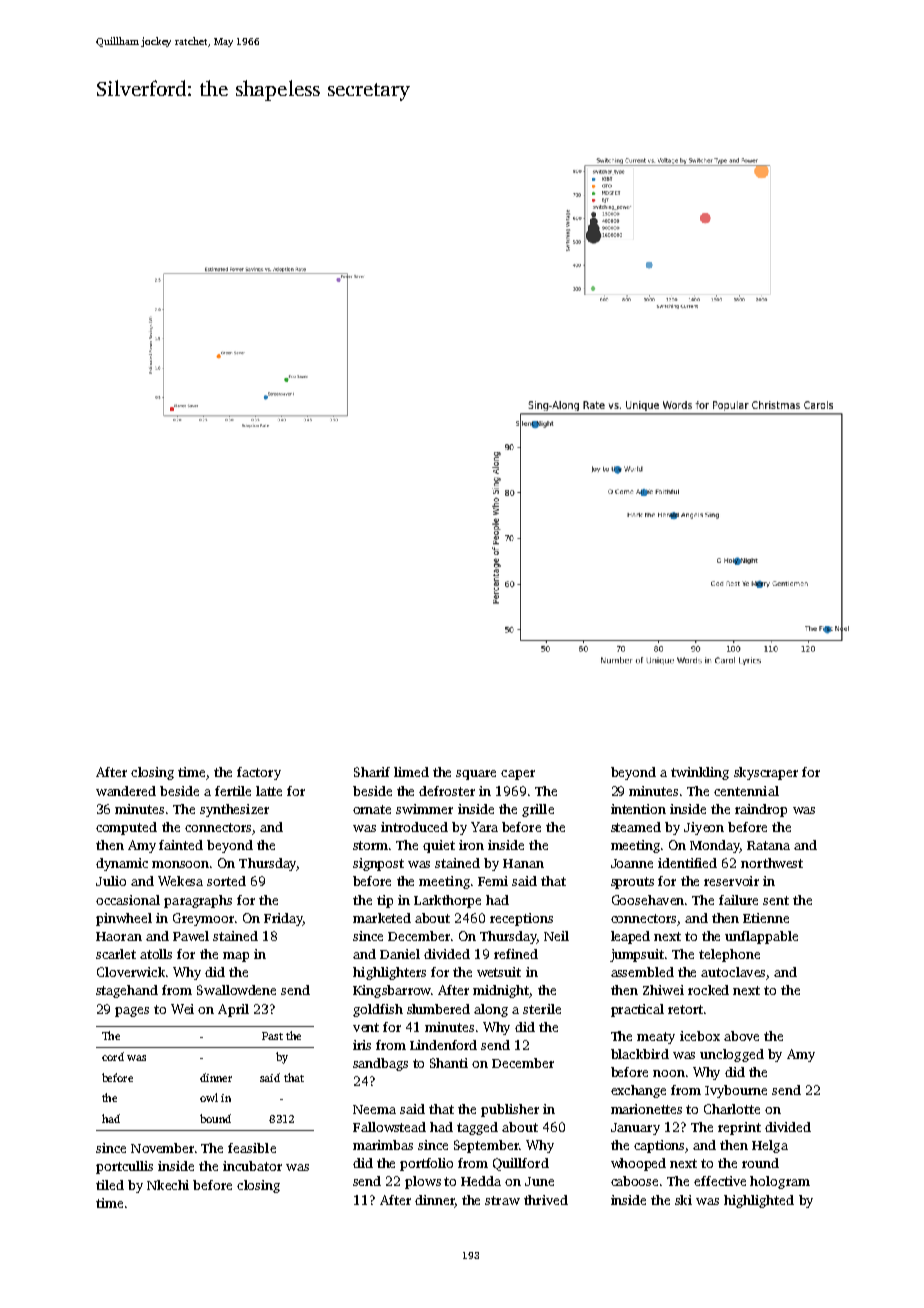  Describe the element at coordinates (168, 1185) in the page. I see `Nkechi` at that location.
